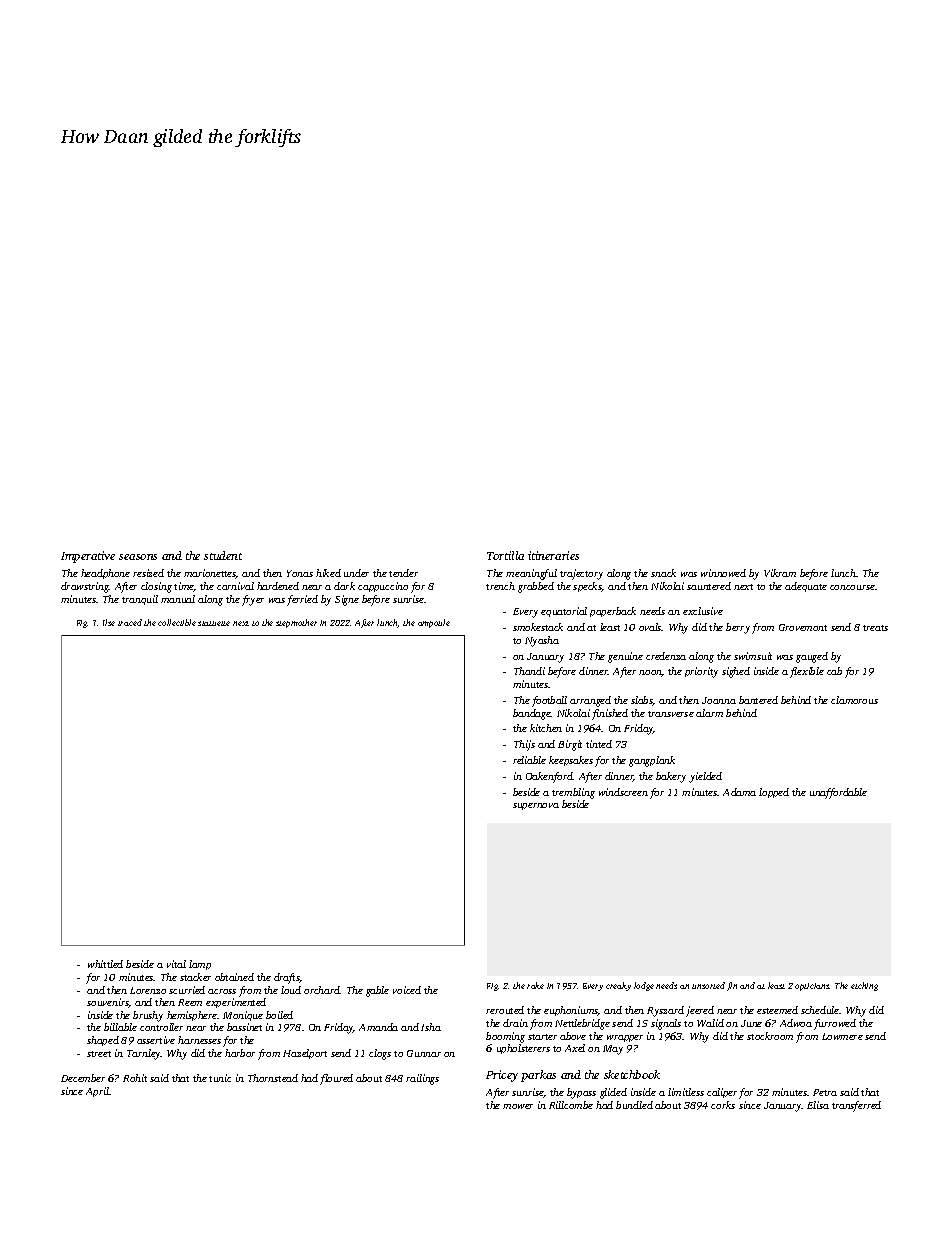  Describe the element at coordinates (529, 671) in the page. I see `Thandi` at that location.
